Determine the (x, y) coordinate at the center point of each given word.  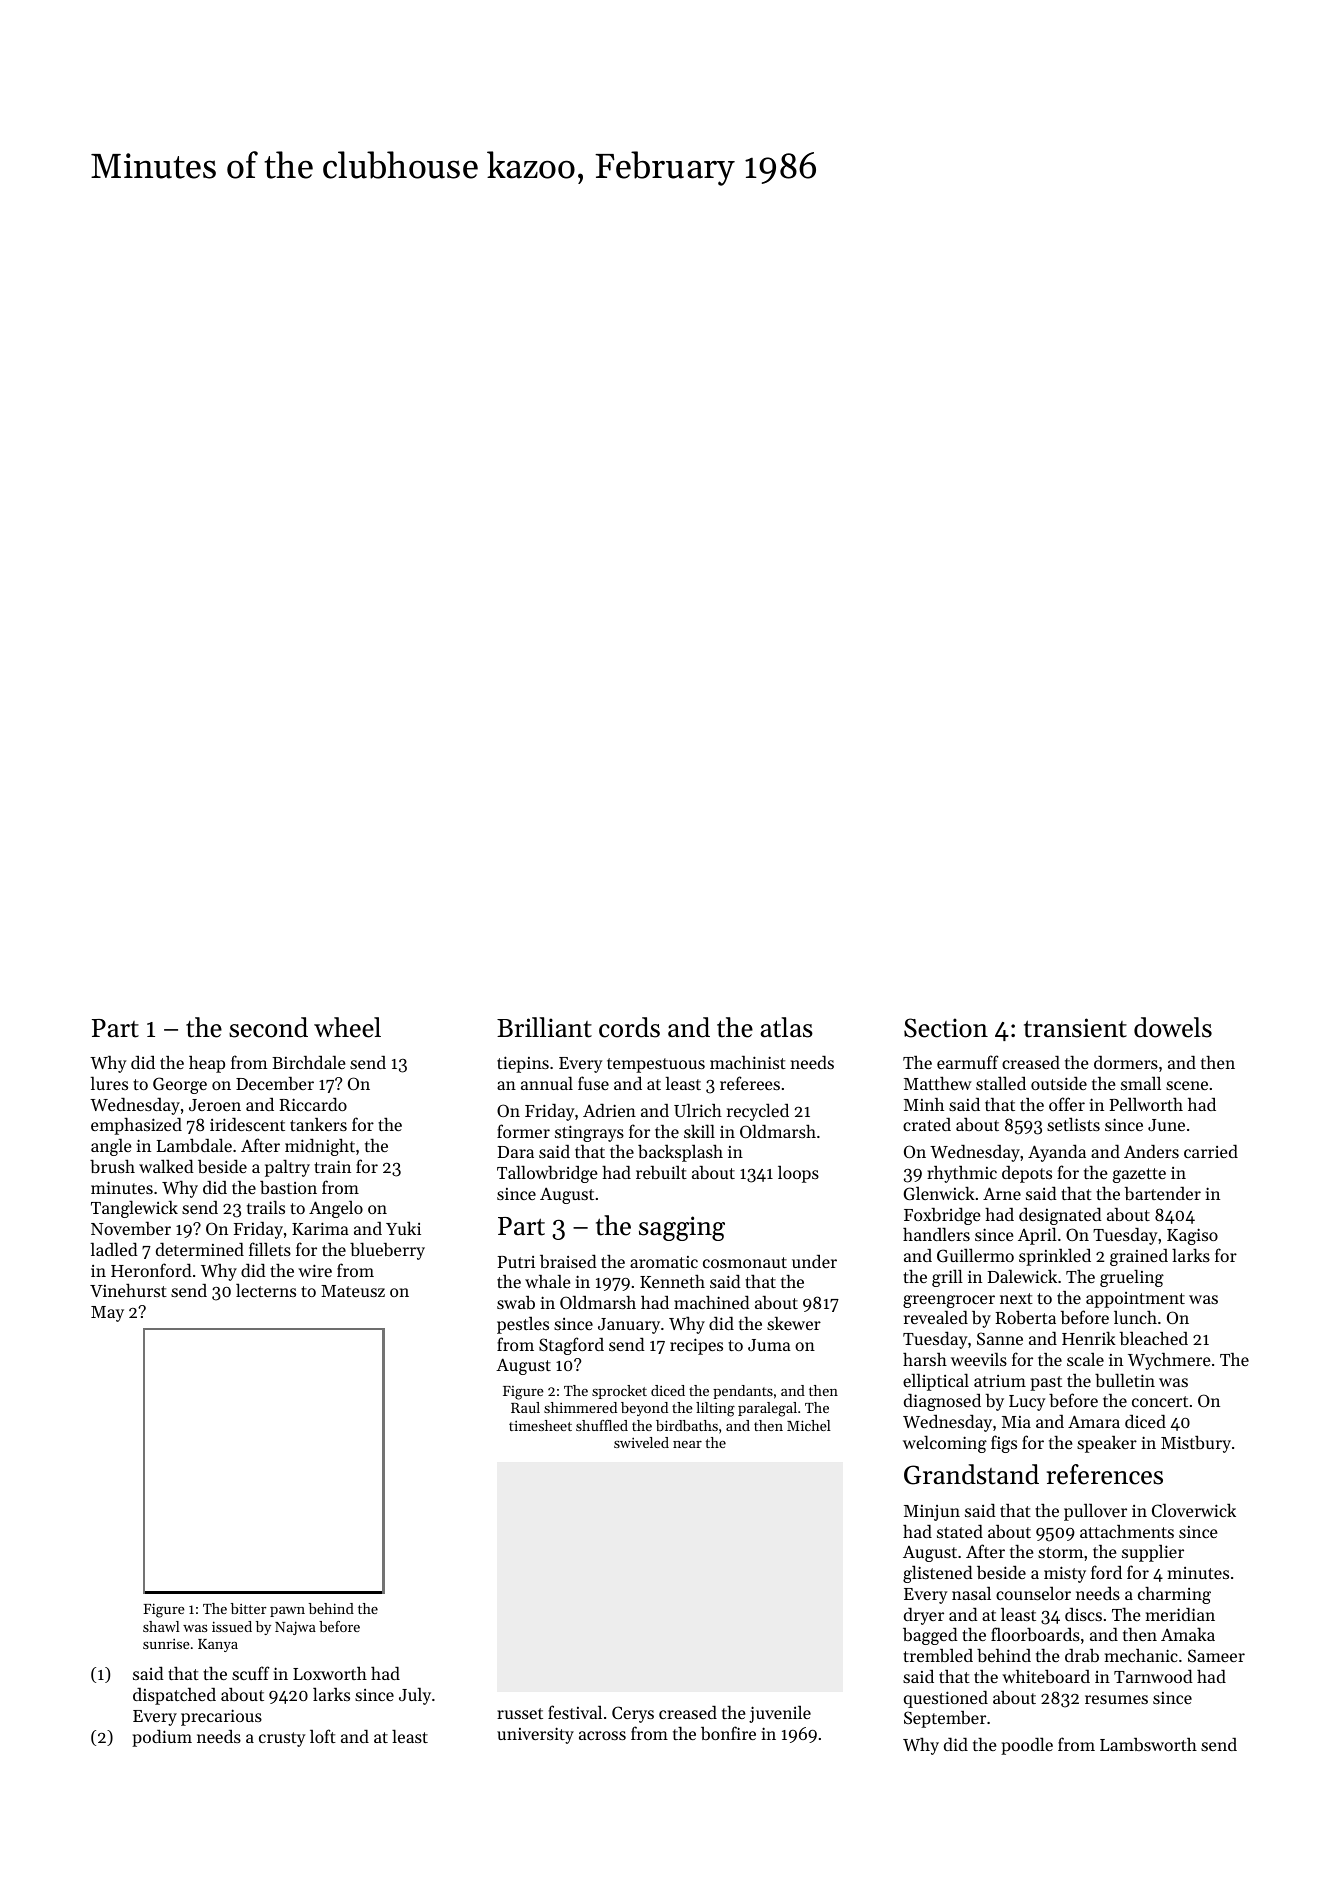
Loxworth (330, 1673)
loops (798, 1174)
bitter (248, 1608)
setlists (1073, 1124)
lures (109, 1083)
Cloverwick (1194, 1510)
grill (947, 1278)
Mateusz (353, 1291)
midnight (320, 1147)
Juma (769, 1345)
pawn (287, 1612)
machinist (748, 1062)
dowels (1173, 1027)
